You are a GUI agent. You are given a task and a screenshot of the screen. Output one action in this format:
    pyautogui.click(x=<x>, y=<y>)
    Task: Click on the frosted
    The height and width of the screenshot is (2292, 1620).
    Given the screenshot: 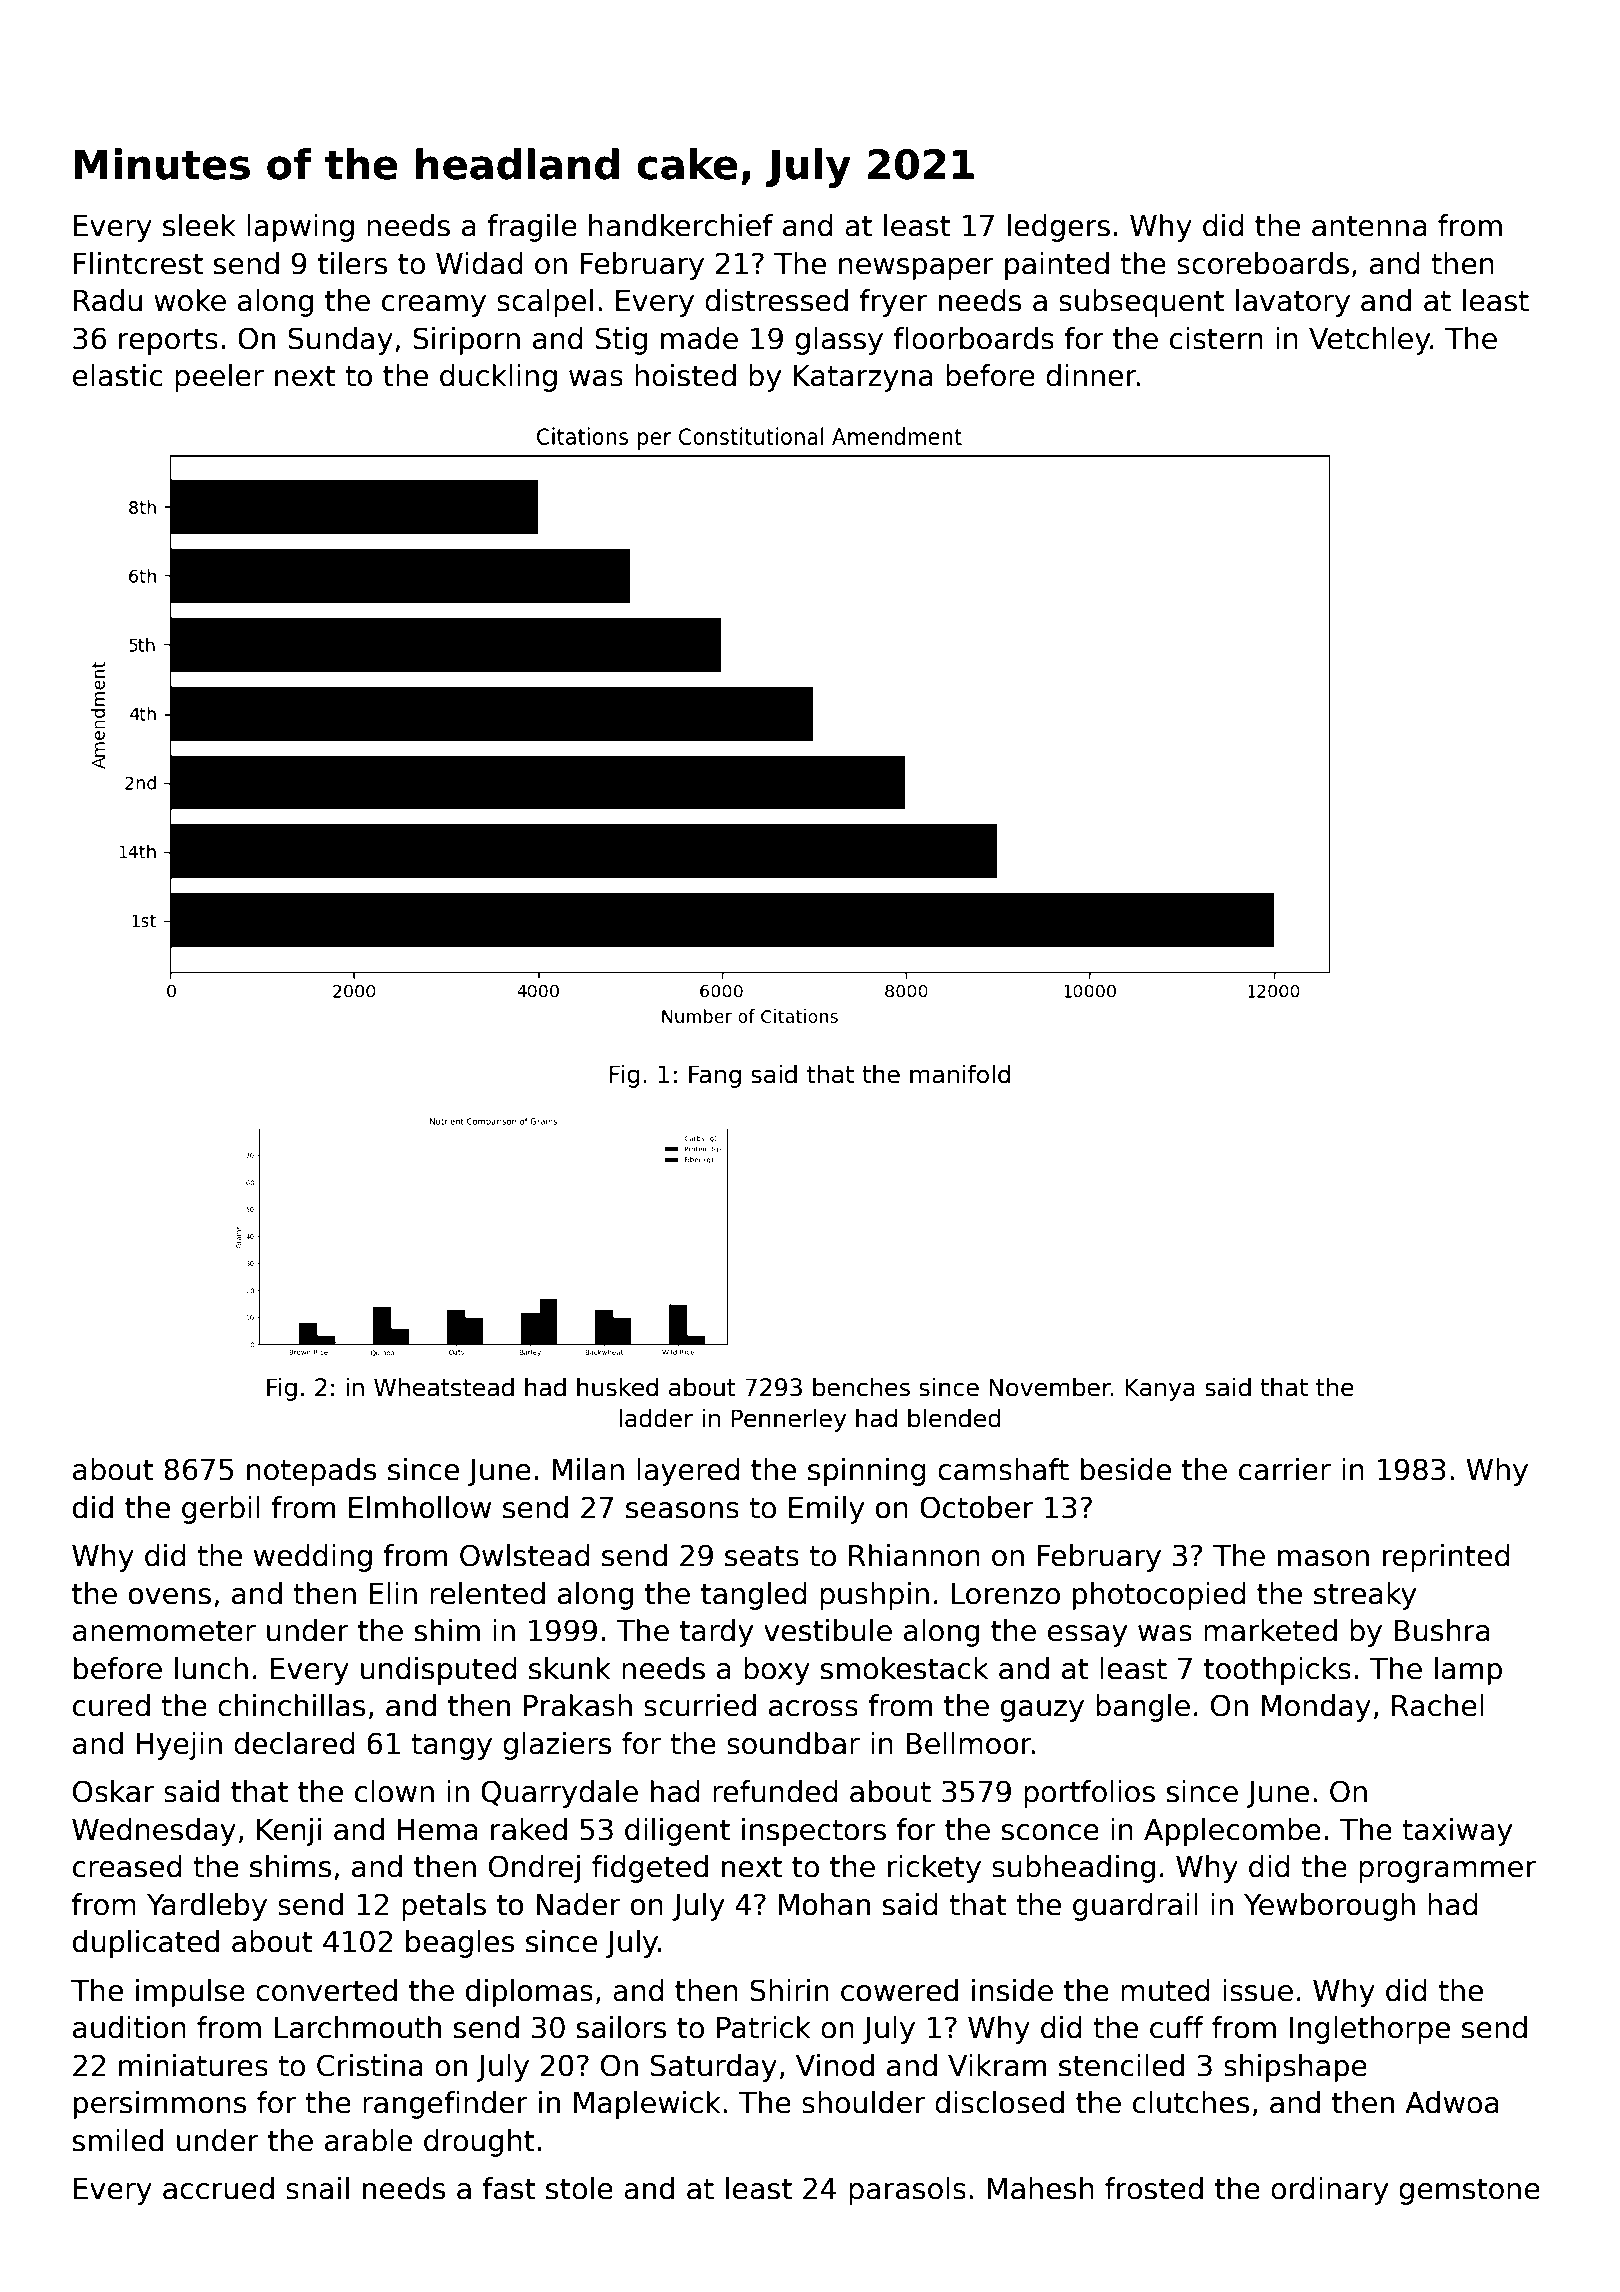 What is the action you would take?
    pyautogui.click(x=1154, y=2188)
